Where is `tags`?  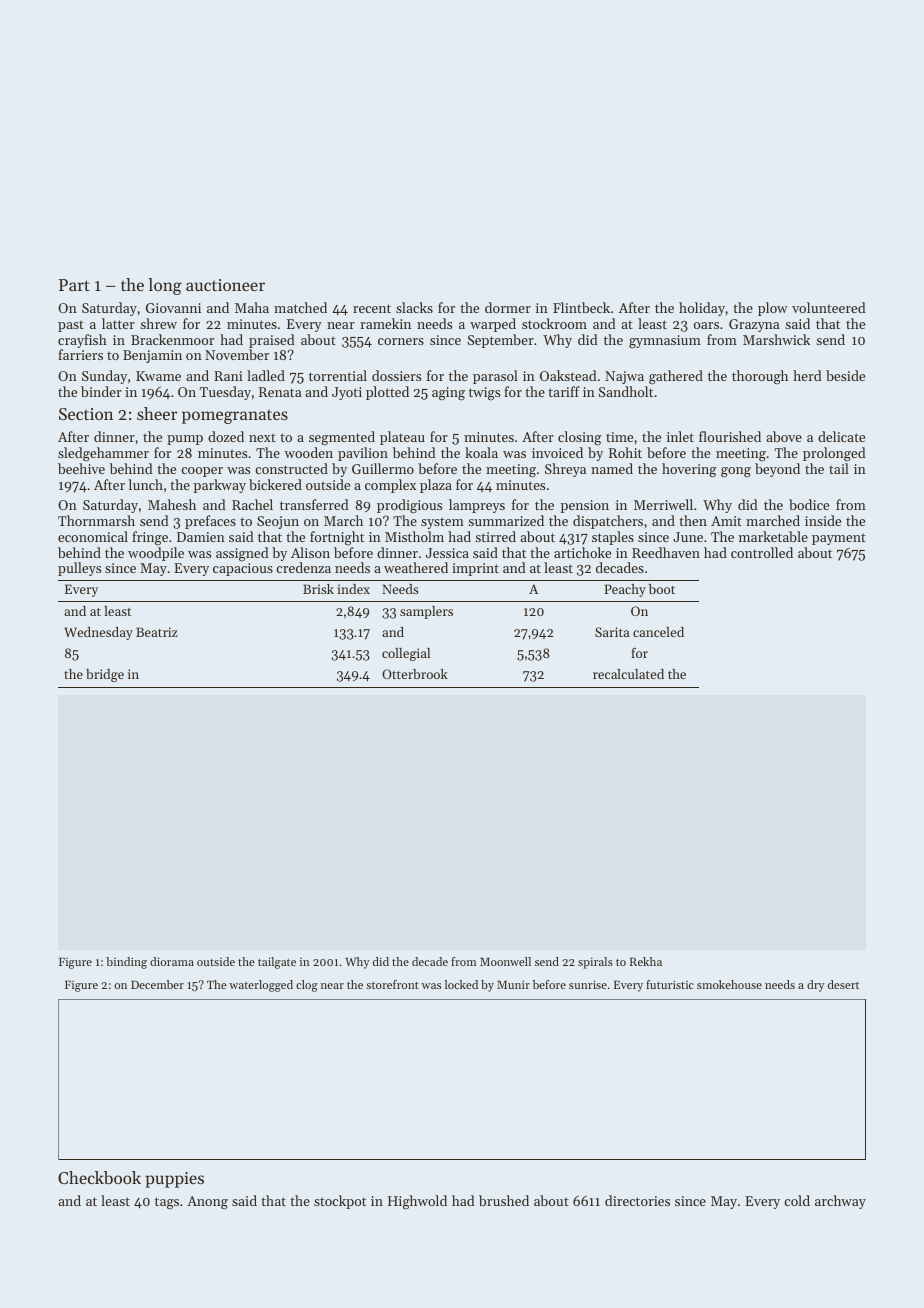 tags is located at coordinates (167, 1203).
